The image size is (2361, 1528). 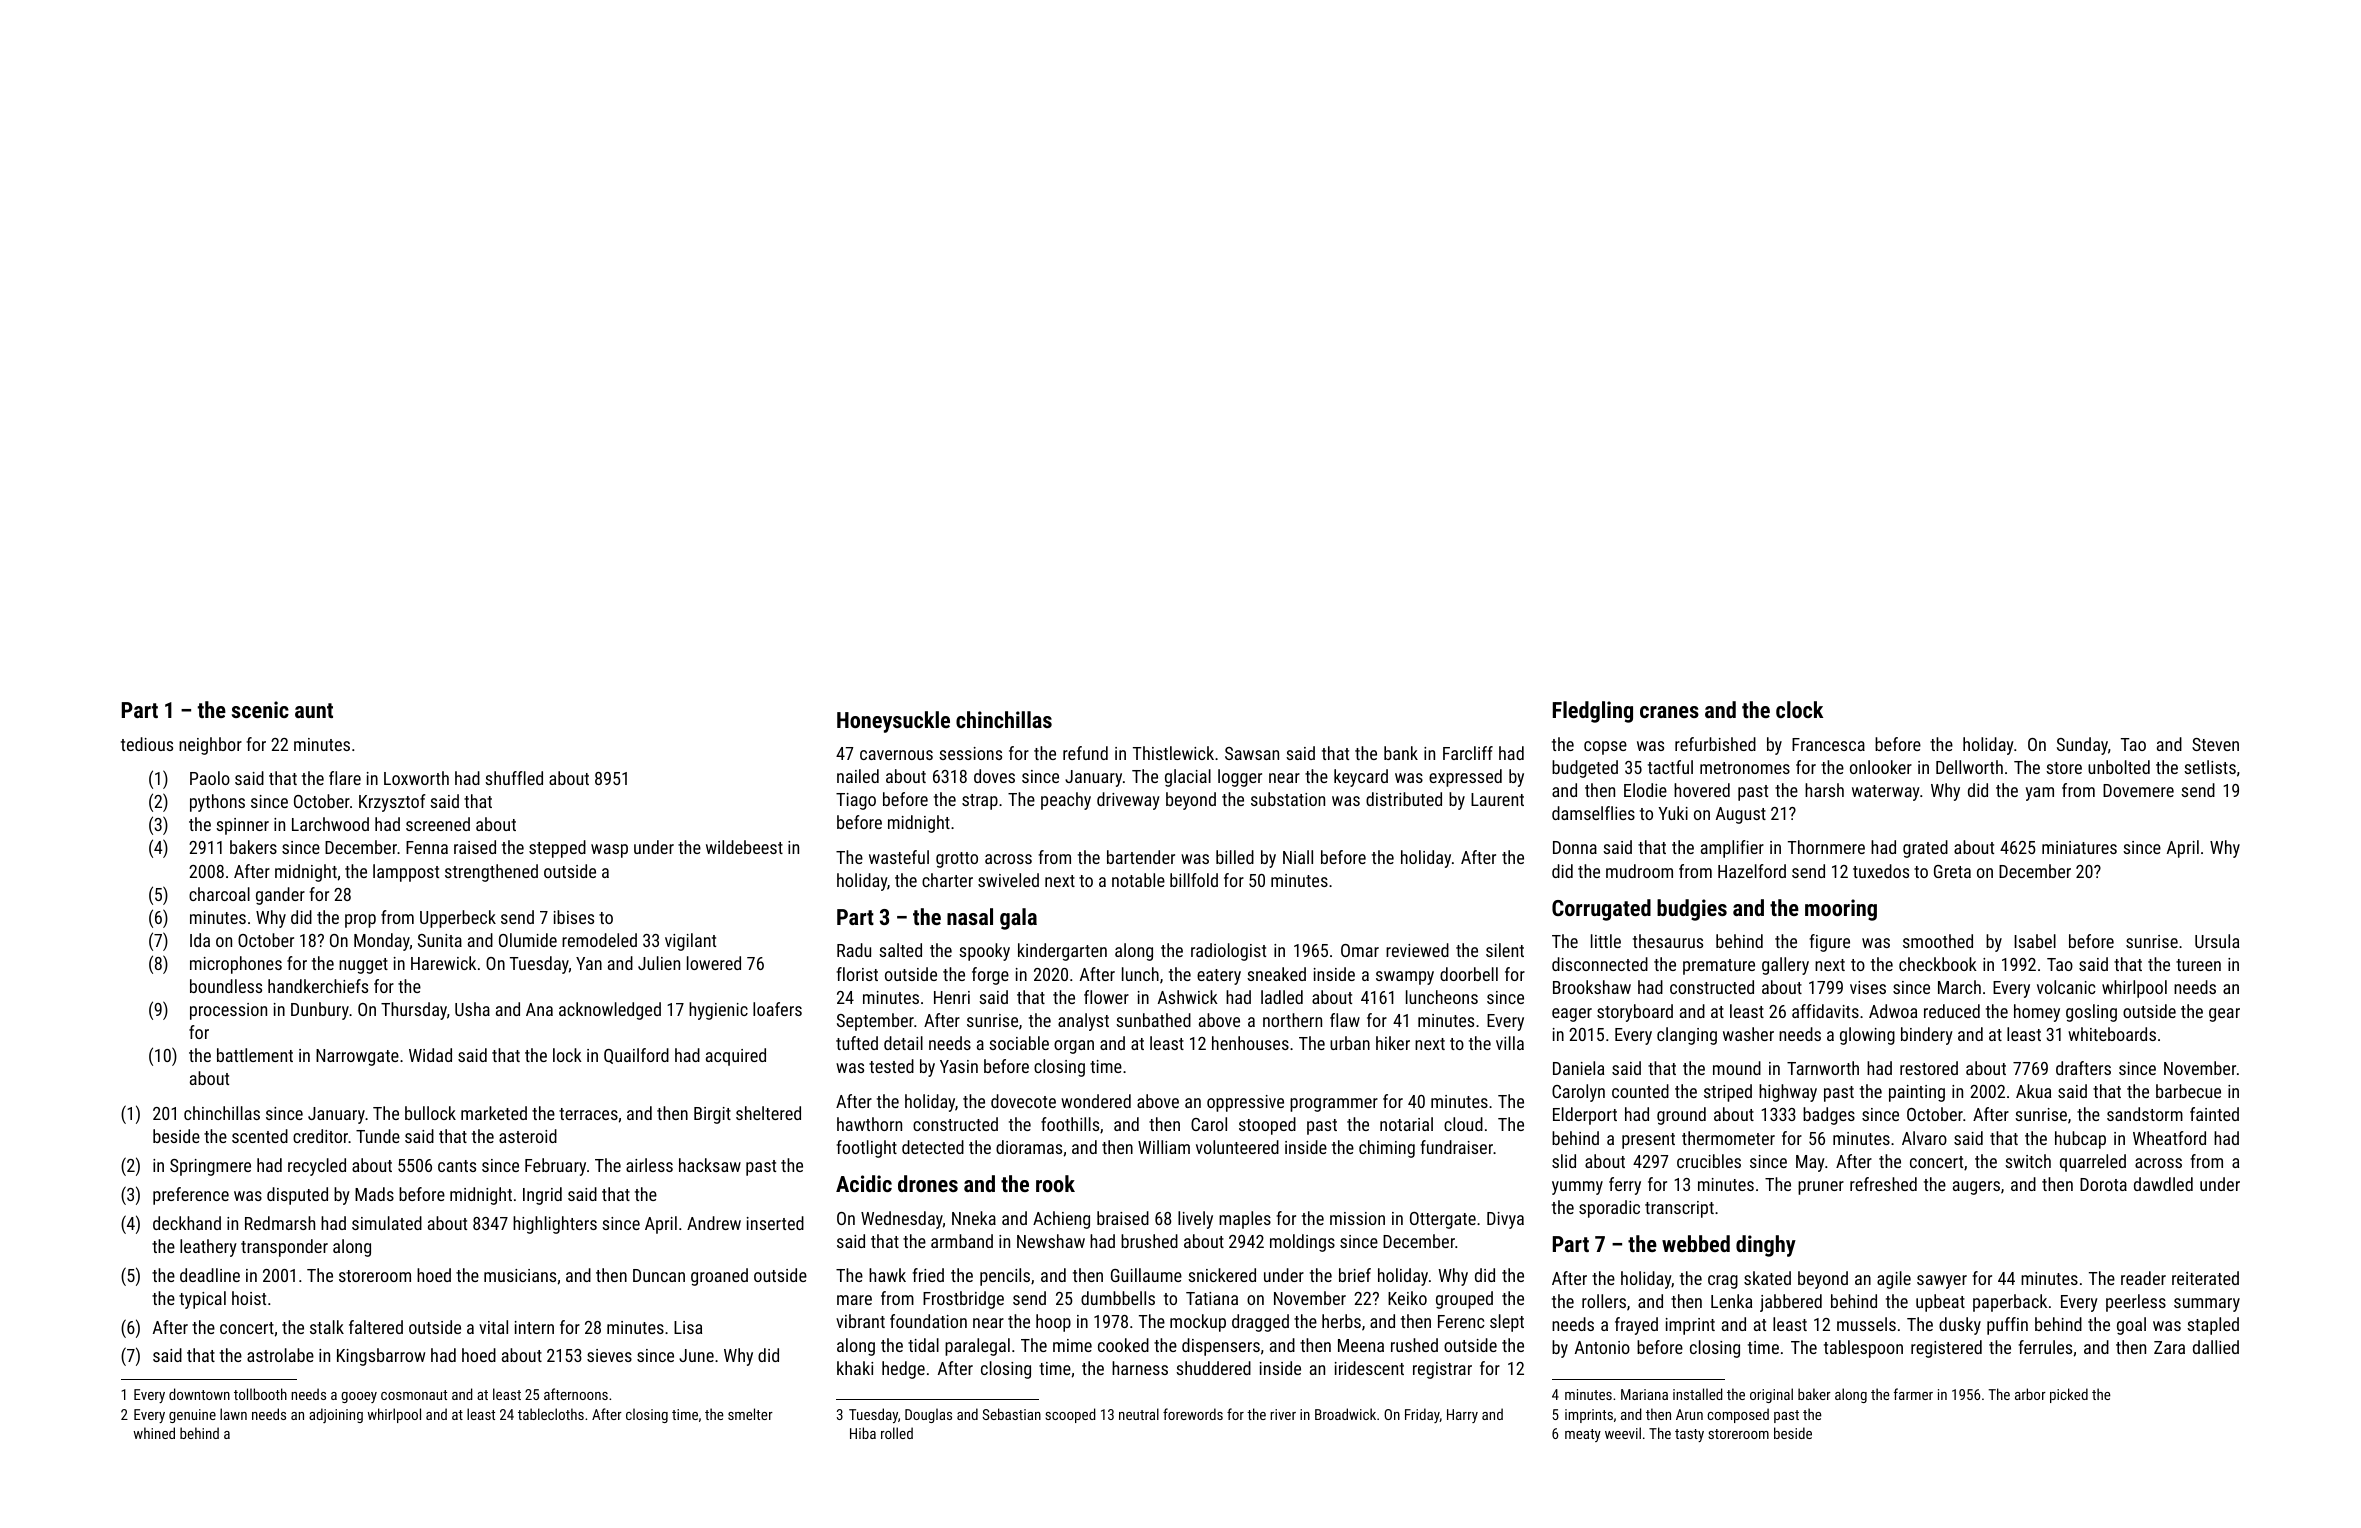 I want to click on Broadwick, so click(x=1345, y=1414).
